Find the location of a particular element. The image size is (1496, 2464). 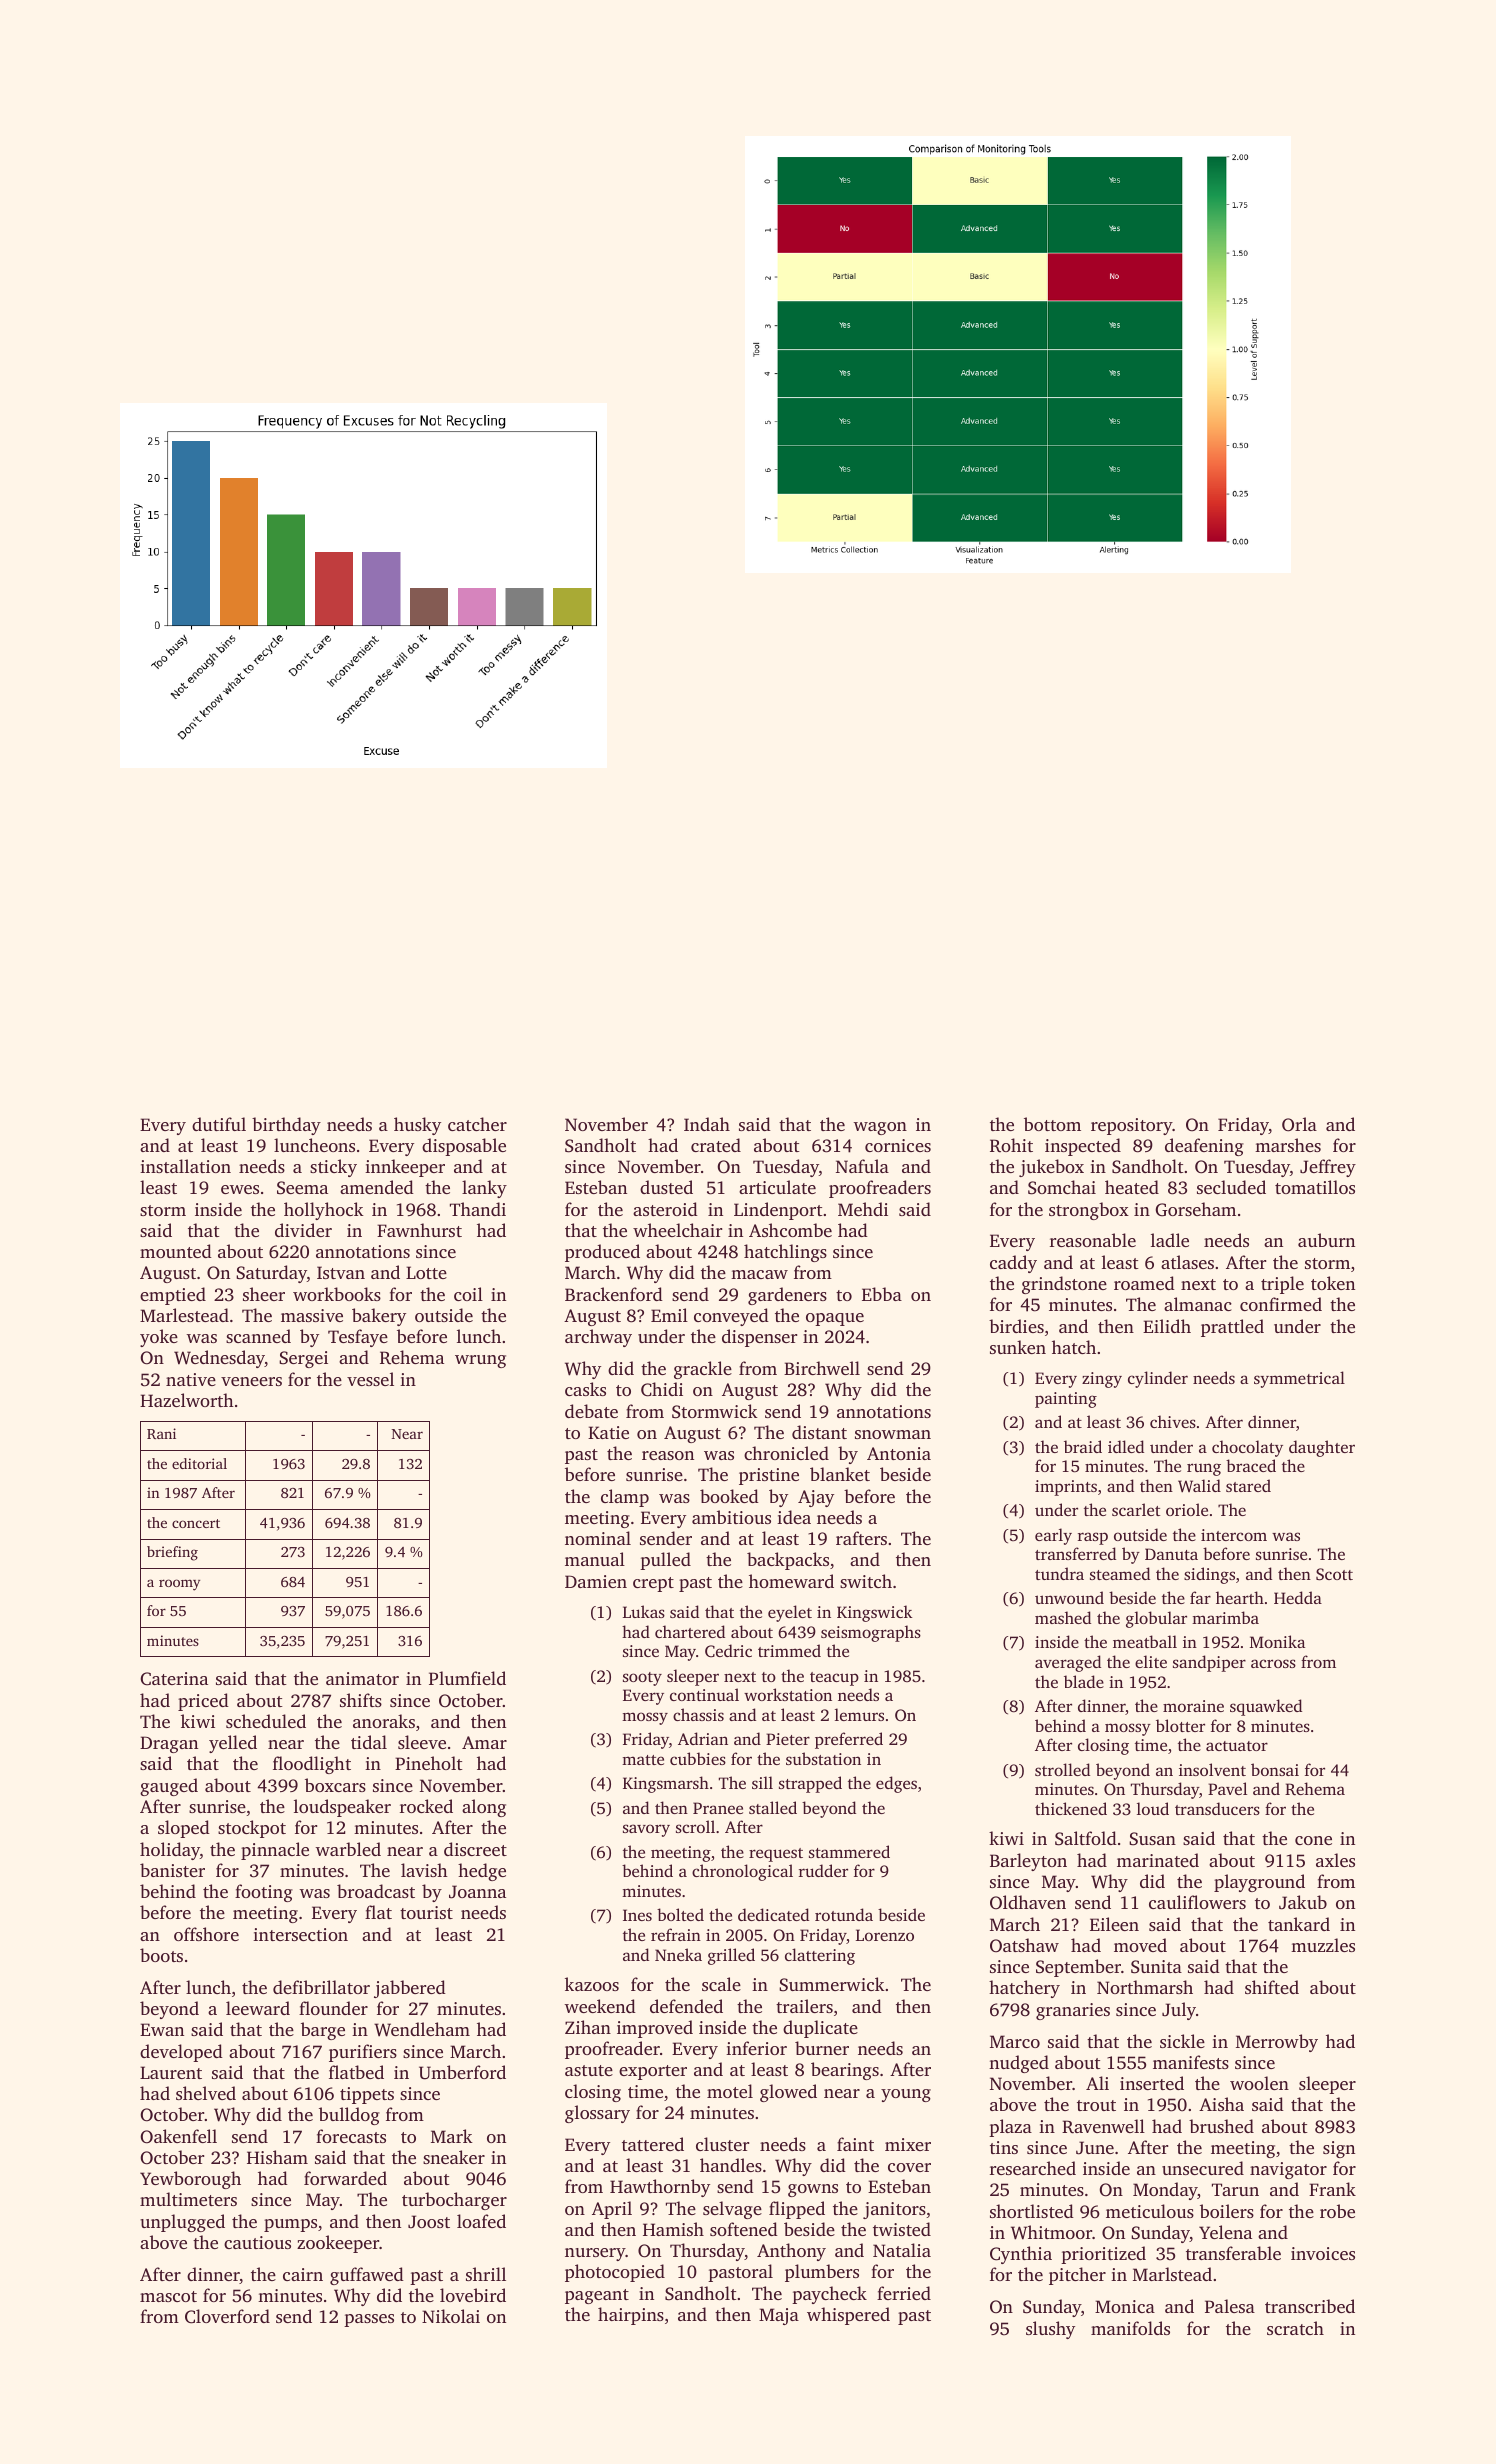

Indah is located at coordinates (707, 1124).
